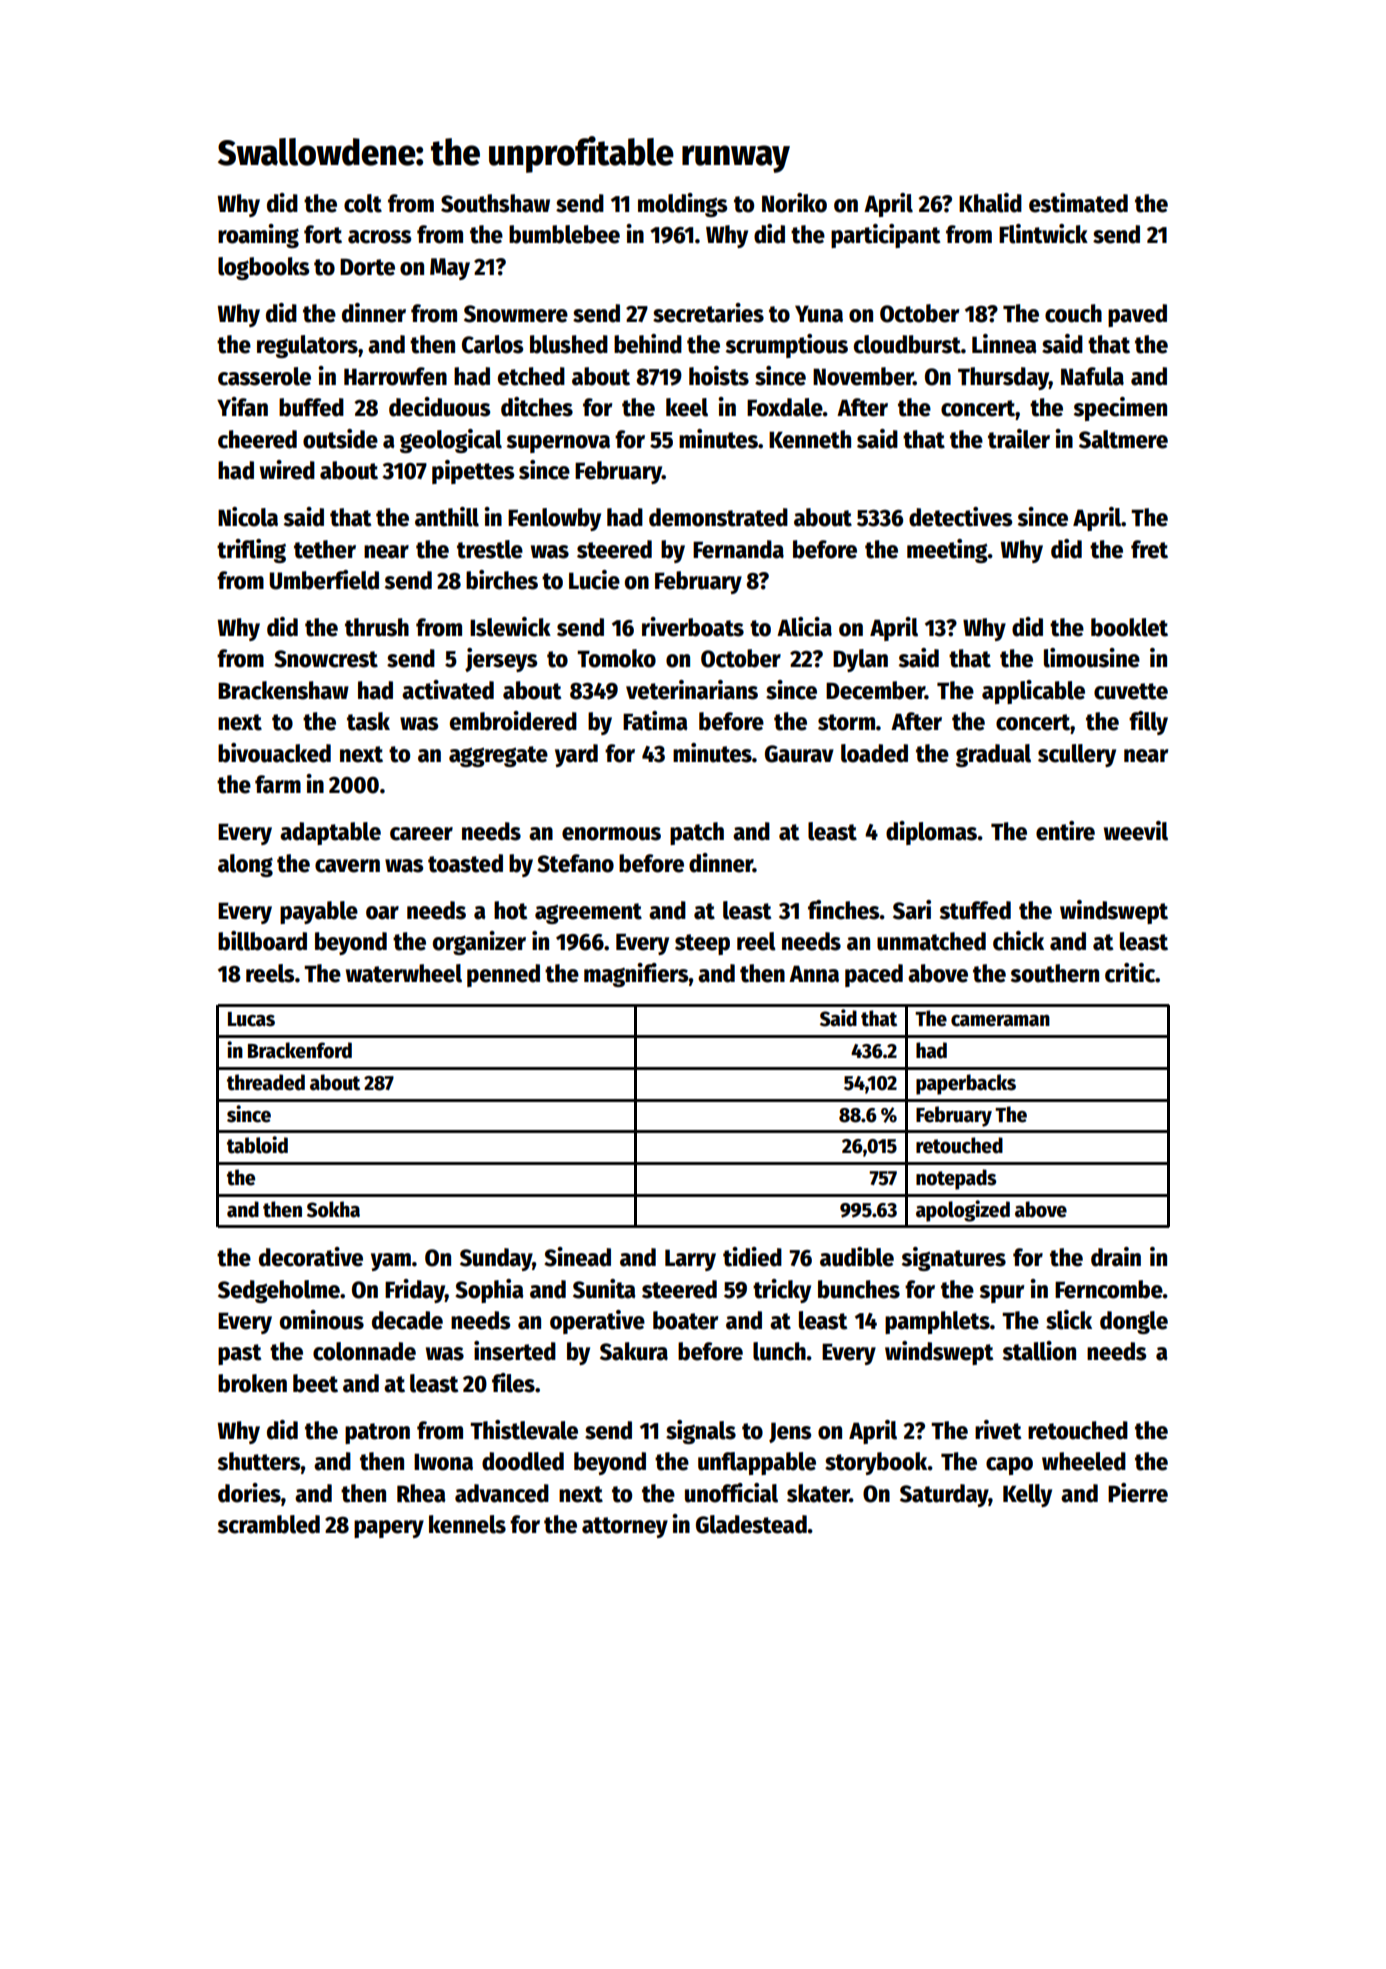 This screenshot has height=1969, width=1386. What do you see at coordinates (263, 268) in the screenshot?
I see `logbooks` at bounding box center [263, 268].
